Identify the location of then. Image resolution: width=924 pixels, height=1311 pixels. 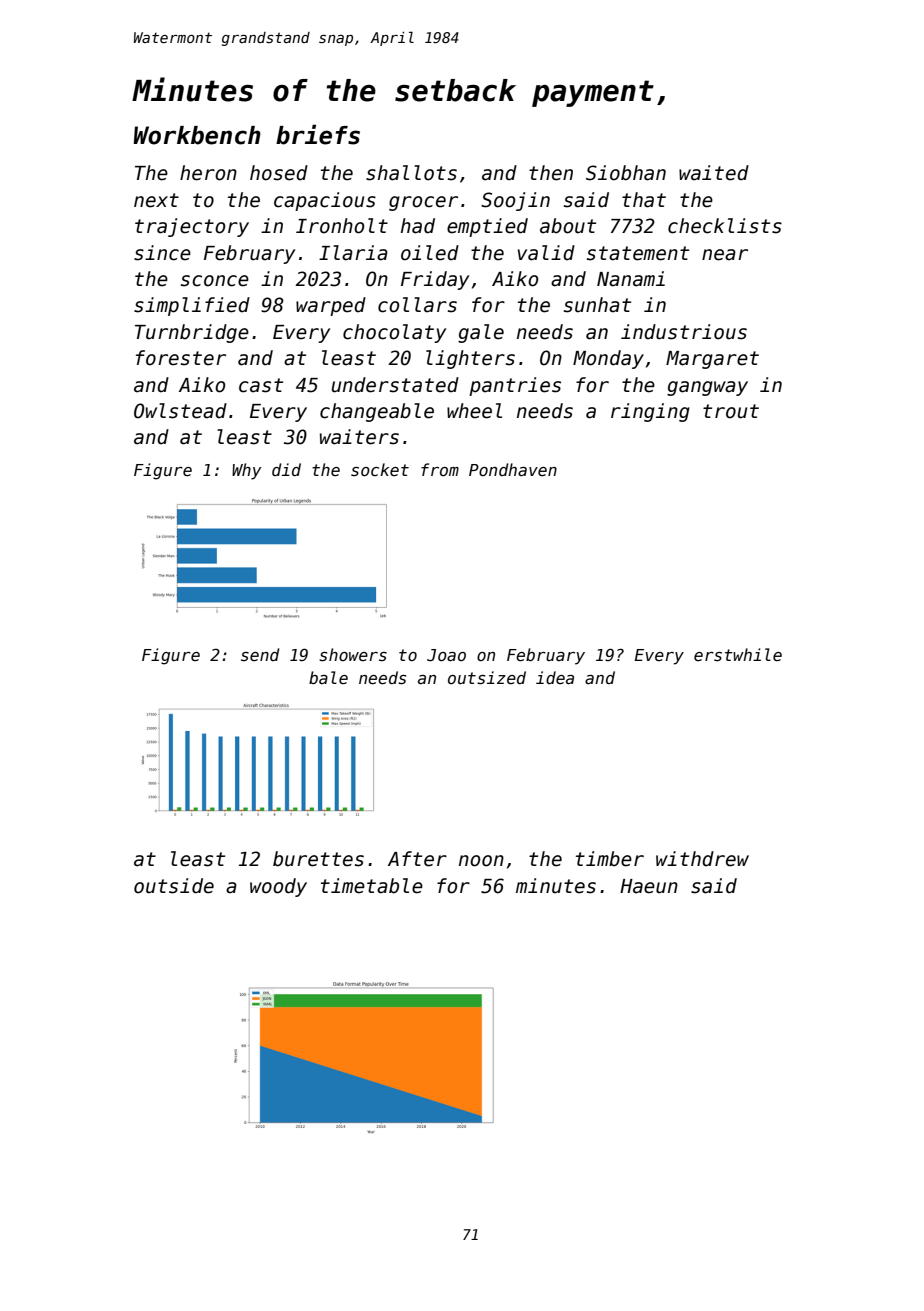
(551, 173).
